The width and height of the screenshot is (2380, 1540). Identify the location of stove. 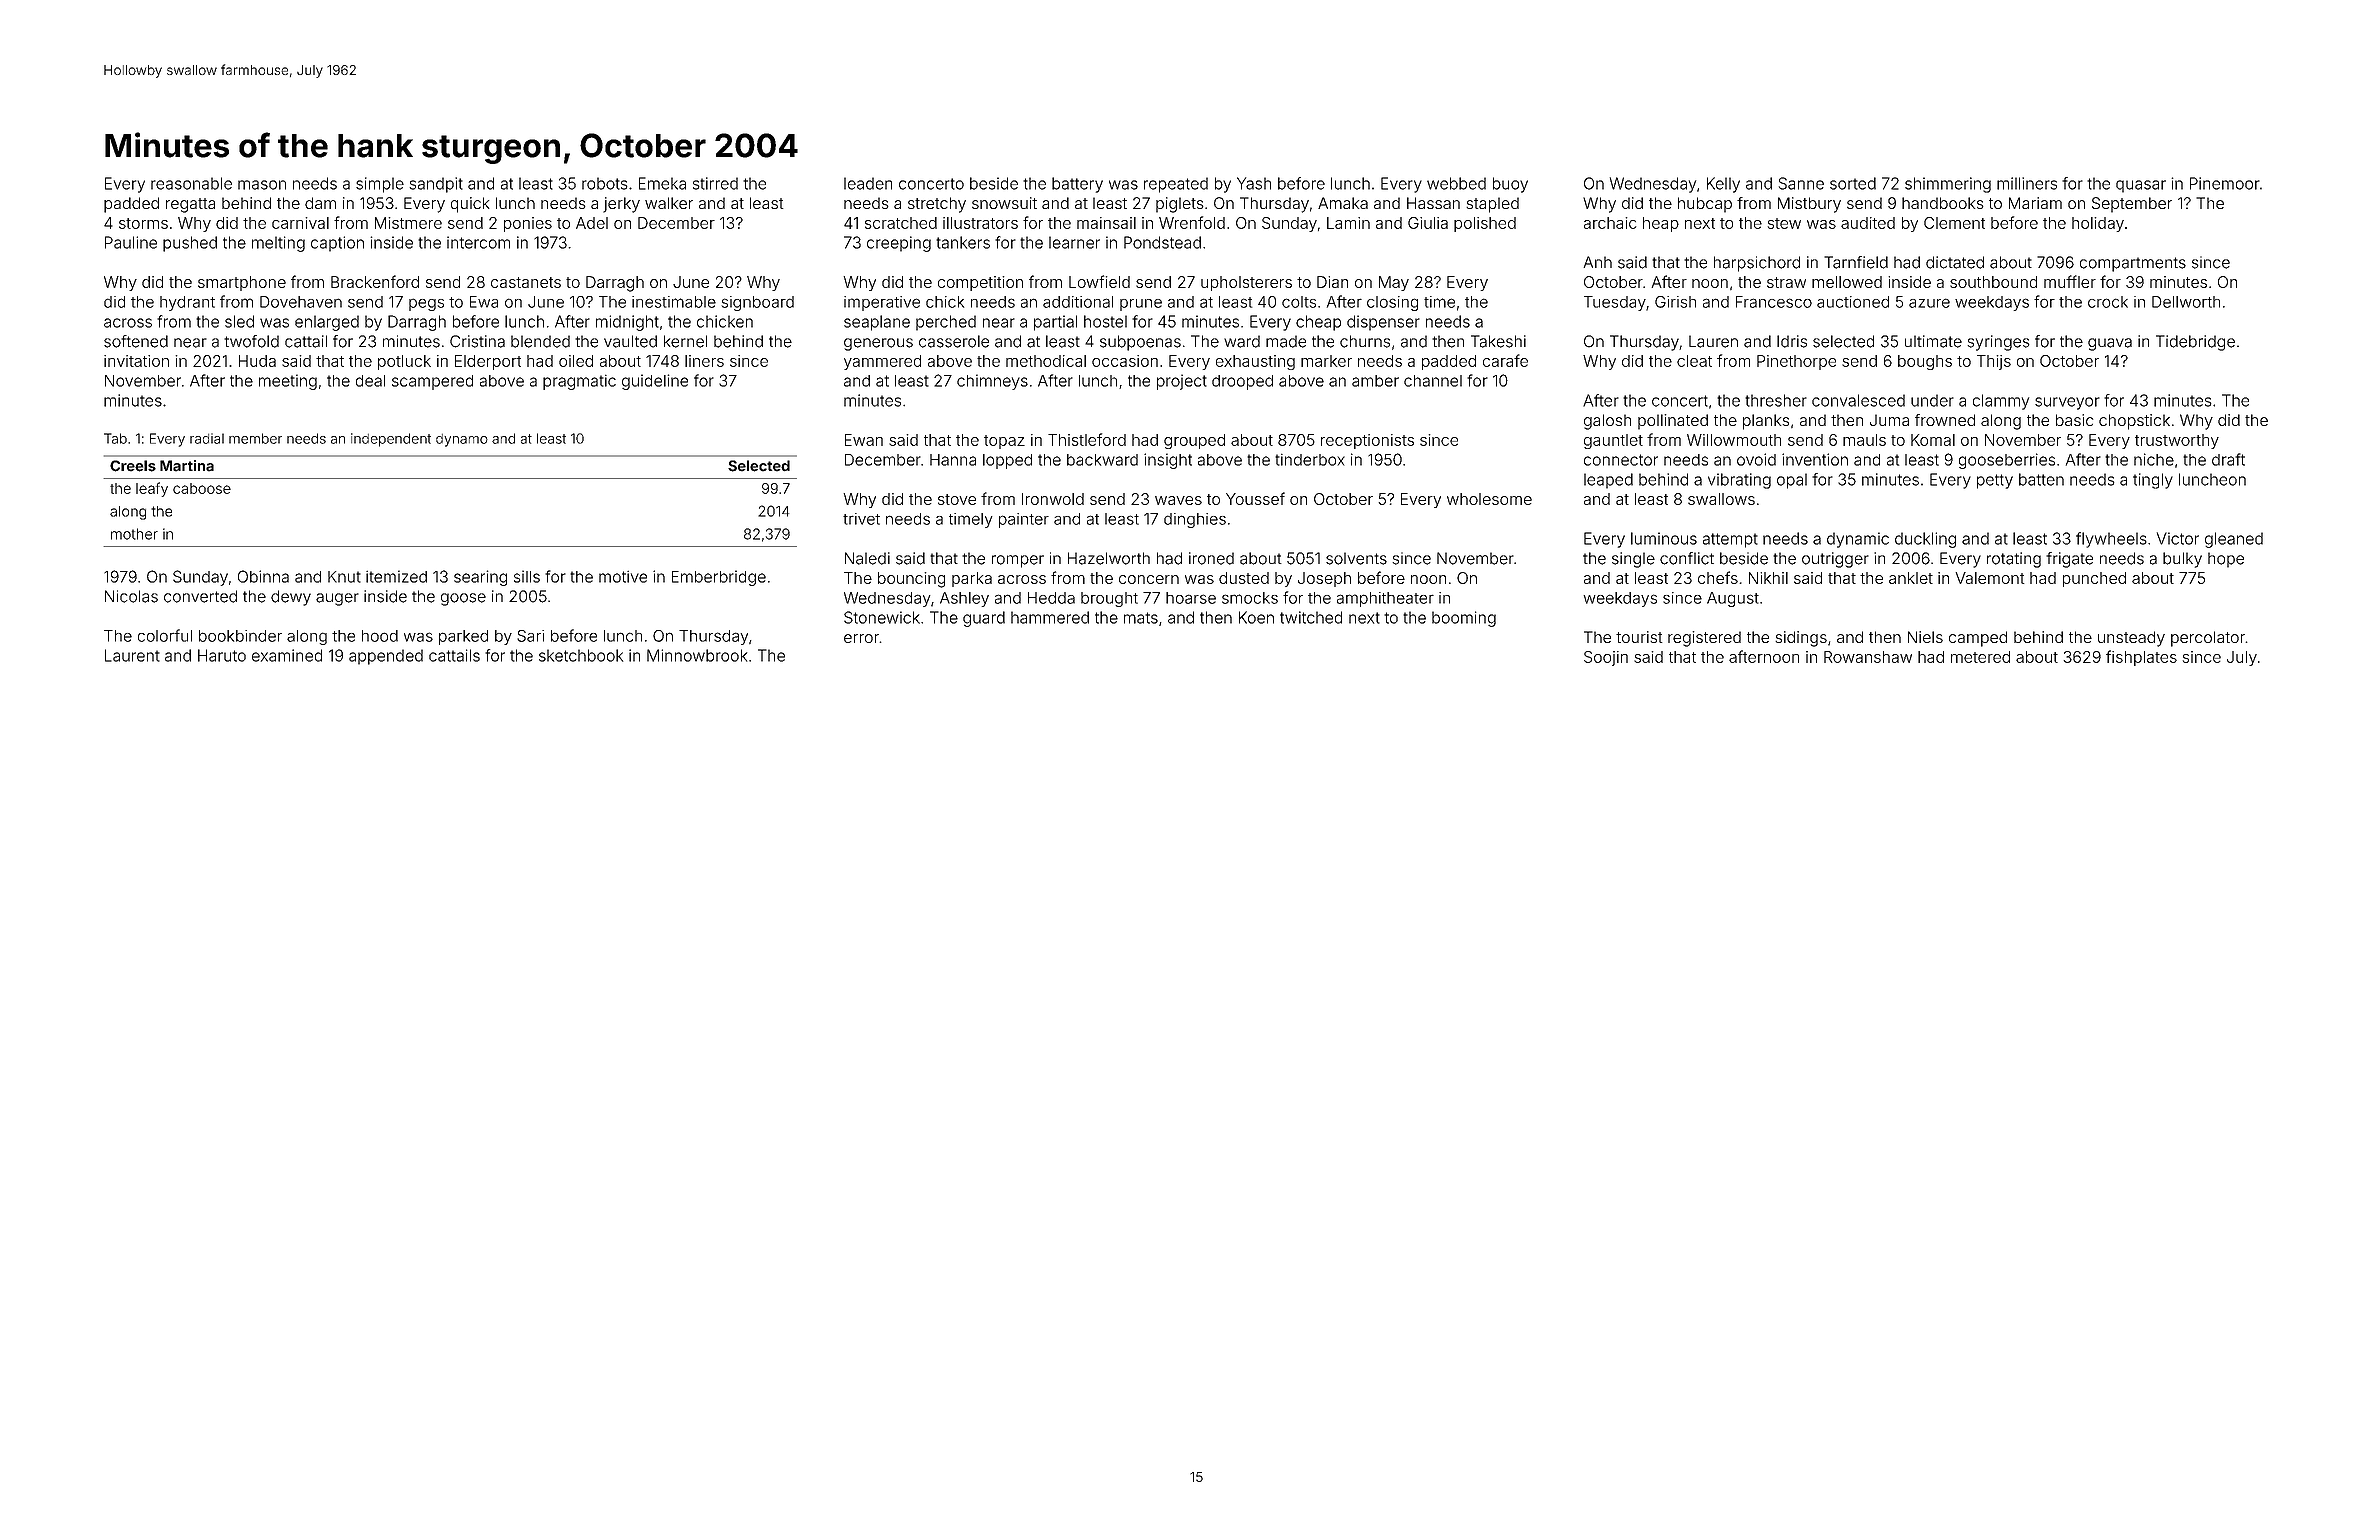
(957, 499).
